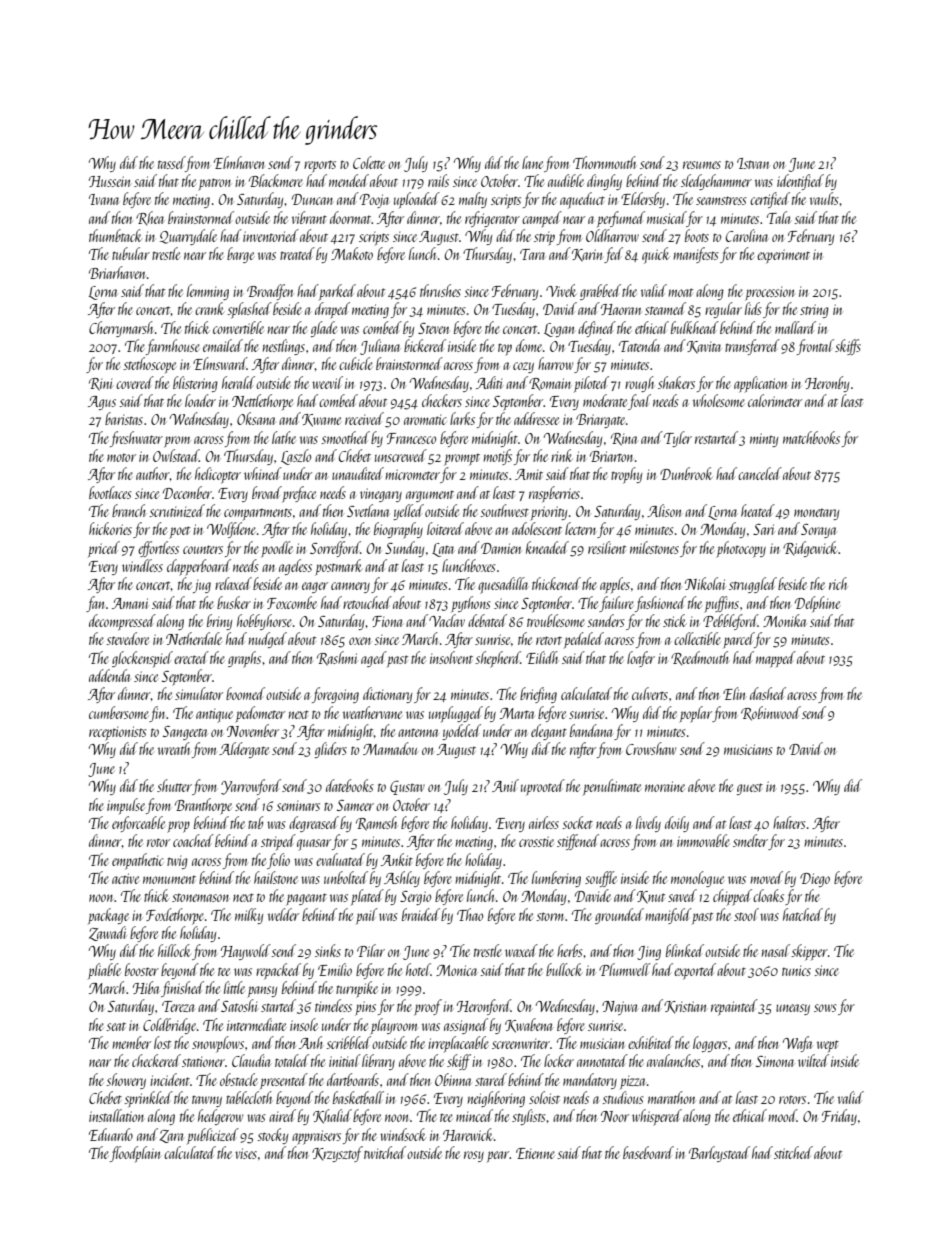  What do you see at coordinates (771, 713) in the image?
I see `Robinwood` at bounding box center [771, 713].
